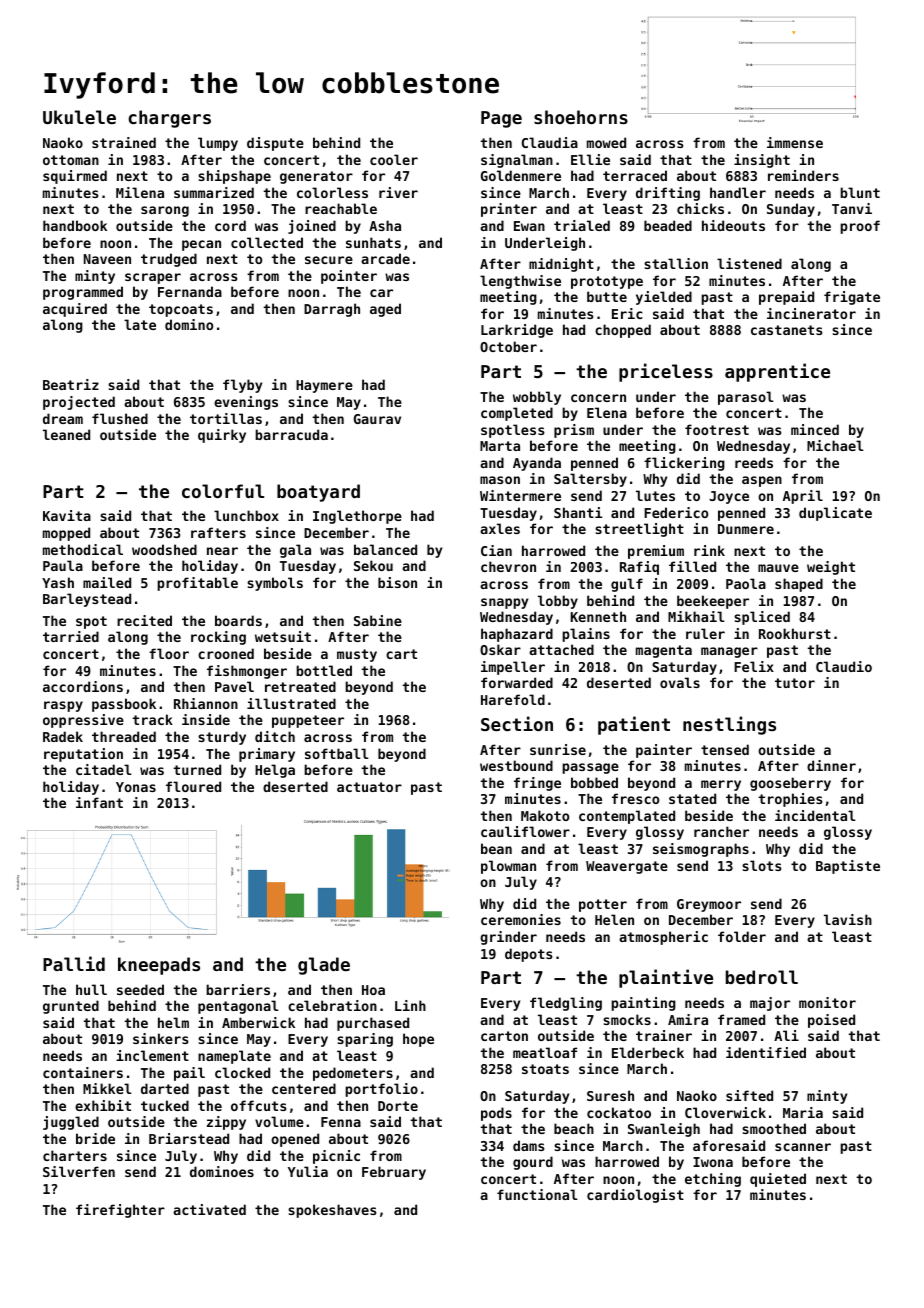  I want to click on filled, so click(692, 566).
